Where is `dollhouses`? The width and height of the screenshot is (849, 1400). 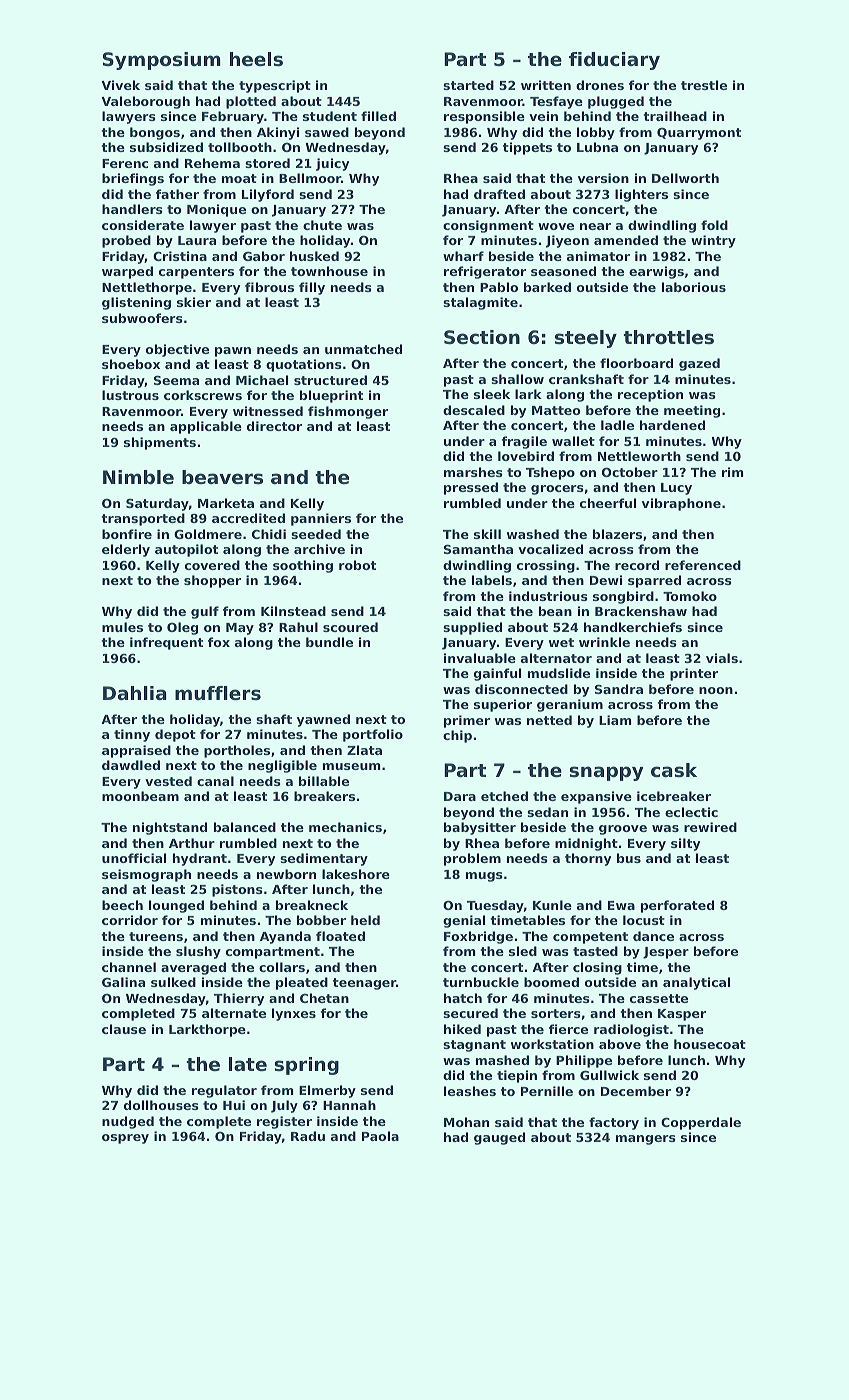
dollhouses is located at coordinates (161, 1105).
